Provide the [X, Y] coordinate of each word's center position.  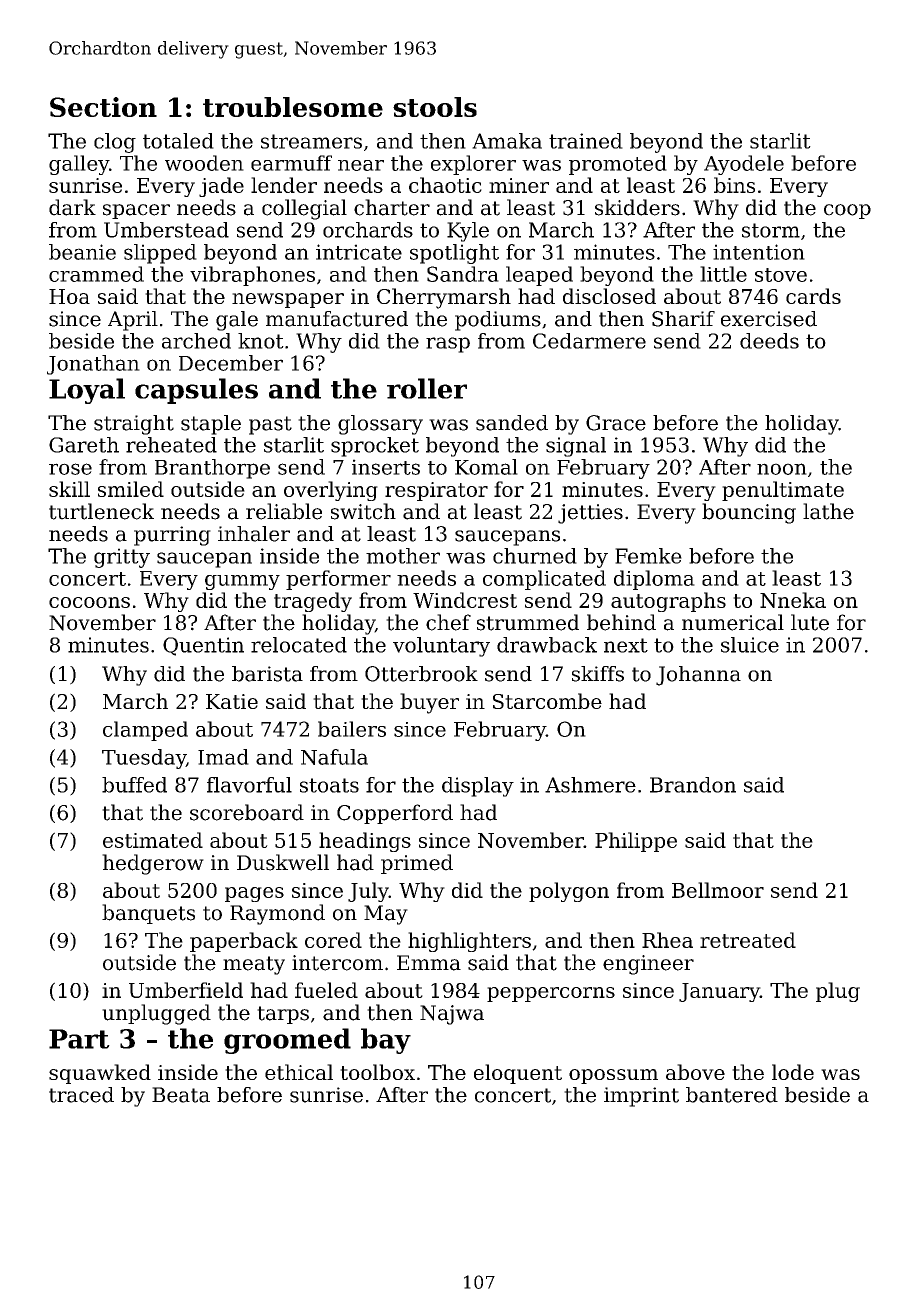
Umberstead [166, 230]
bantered [732, 1095]
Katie [232, 701]
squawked [100, 1074]
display [478, 787]
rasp [448, 345]
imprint [641, 1097]
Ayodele [744, 165]
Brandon [693, 785]
